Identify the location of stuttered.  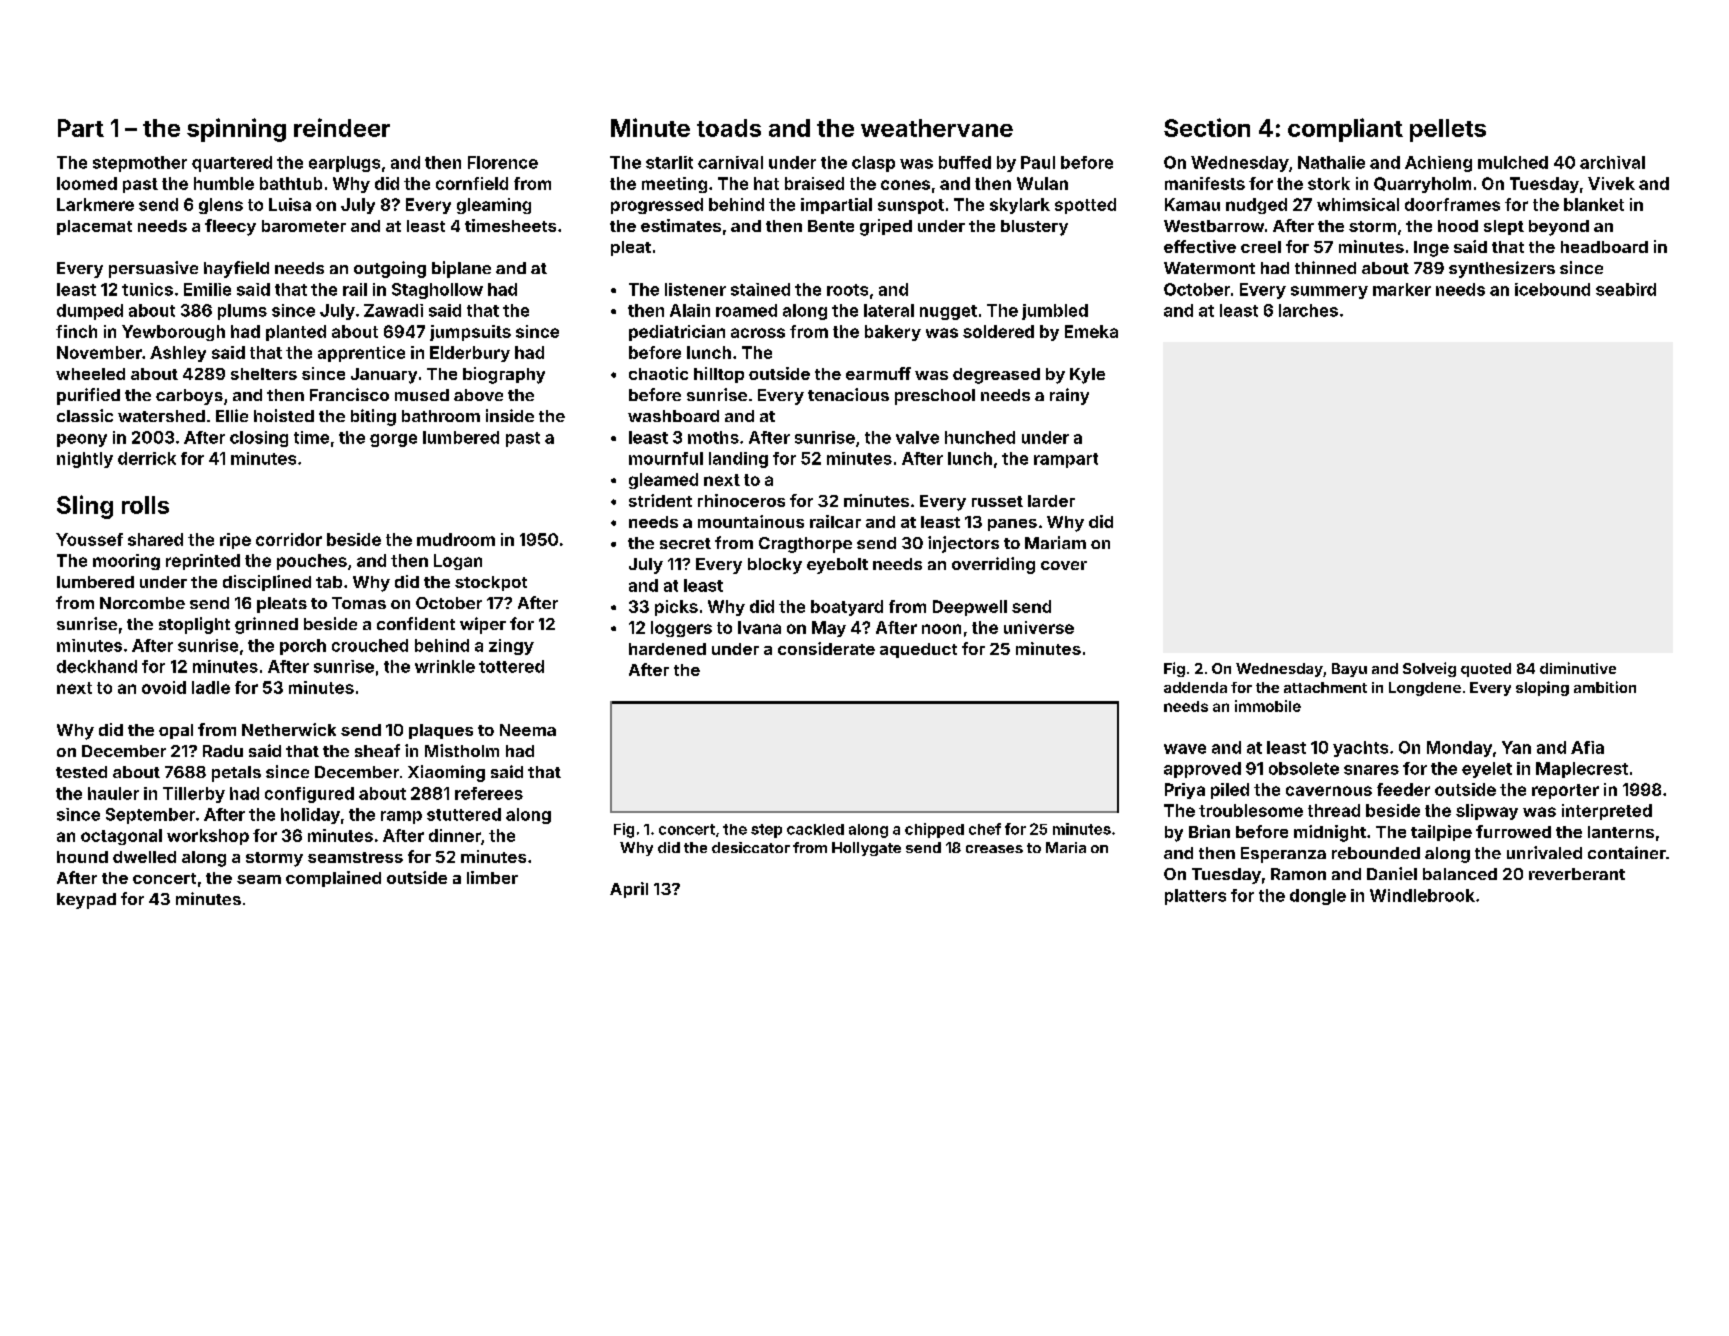
(464, 814).
